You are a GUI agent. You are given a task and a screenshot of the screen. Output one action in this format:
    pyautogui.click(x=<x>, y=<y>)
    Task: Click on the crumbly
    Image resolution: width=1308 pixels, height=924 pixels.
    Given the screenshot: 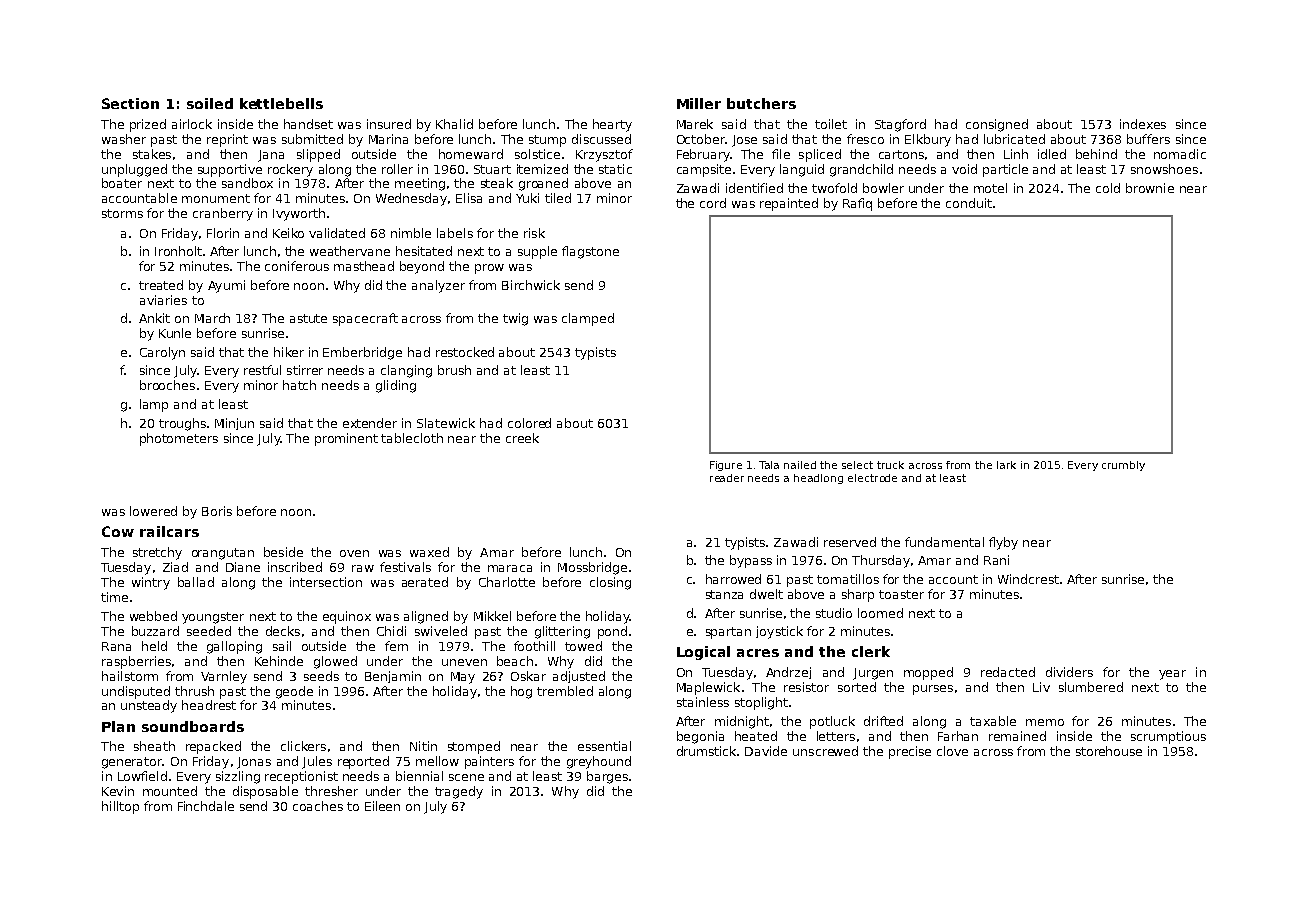 What is the action you would take?
    pyautogui.click(x=1123, y=466)
